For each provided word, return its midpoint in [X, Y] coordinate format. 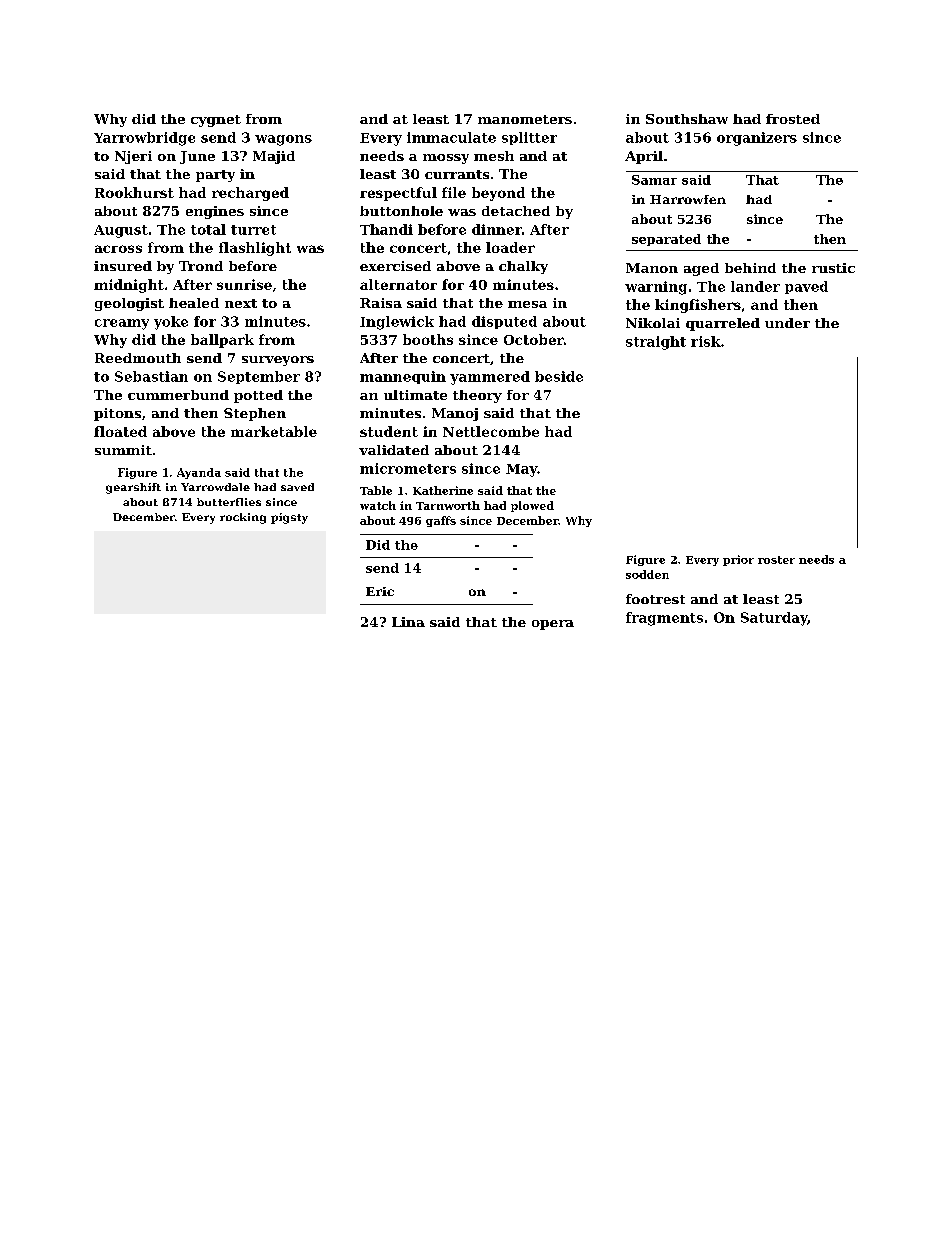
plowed [532, 506]
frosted [793, 119]
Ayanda [199, 473]
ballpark [222, 341]
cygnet [216, 121]
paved [806, 287]
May [521, 470]
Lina [408, 622]
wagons [283, 140]
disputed [504, 322]
